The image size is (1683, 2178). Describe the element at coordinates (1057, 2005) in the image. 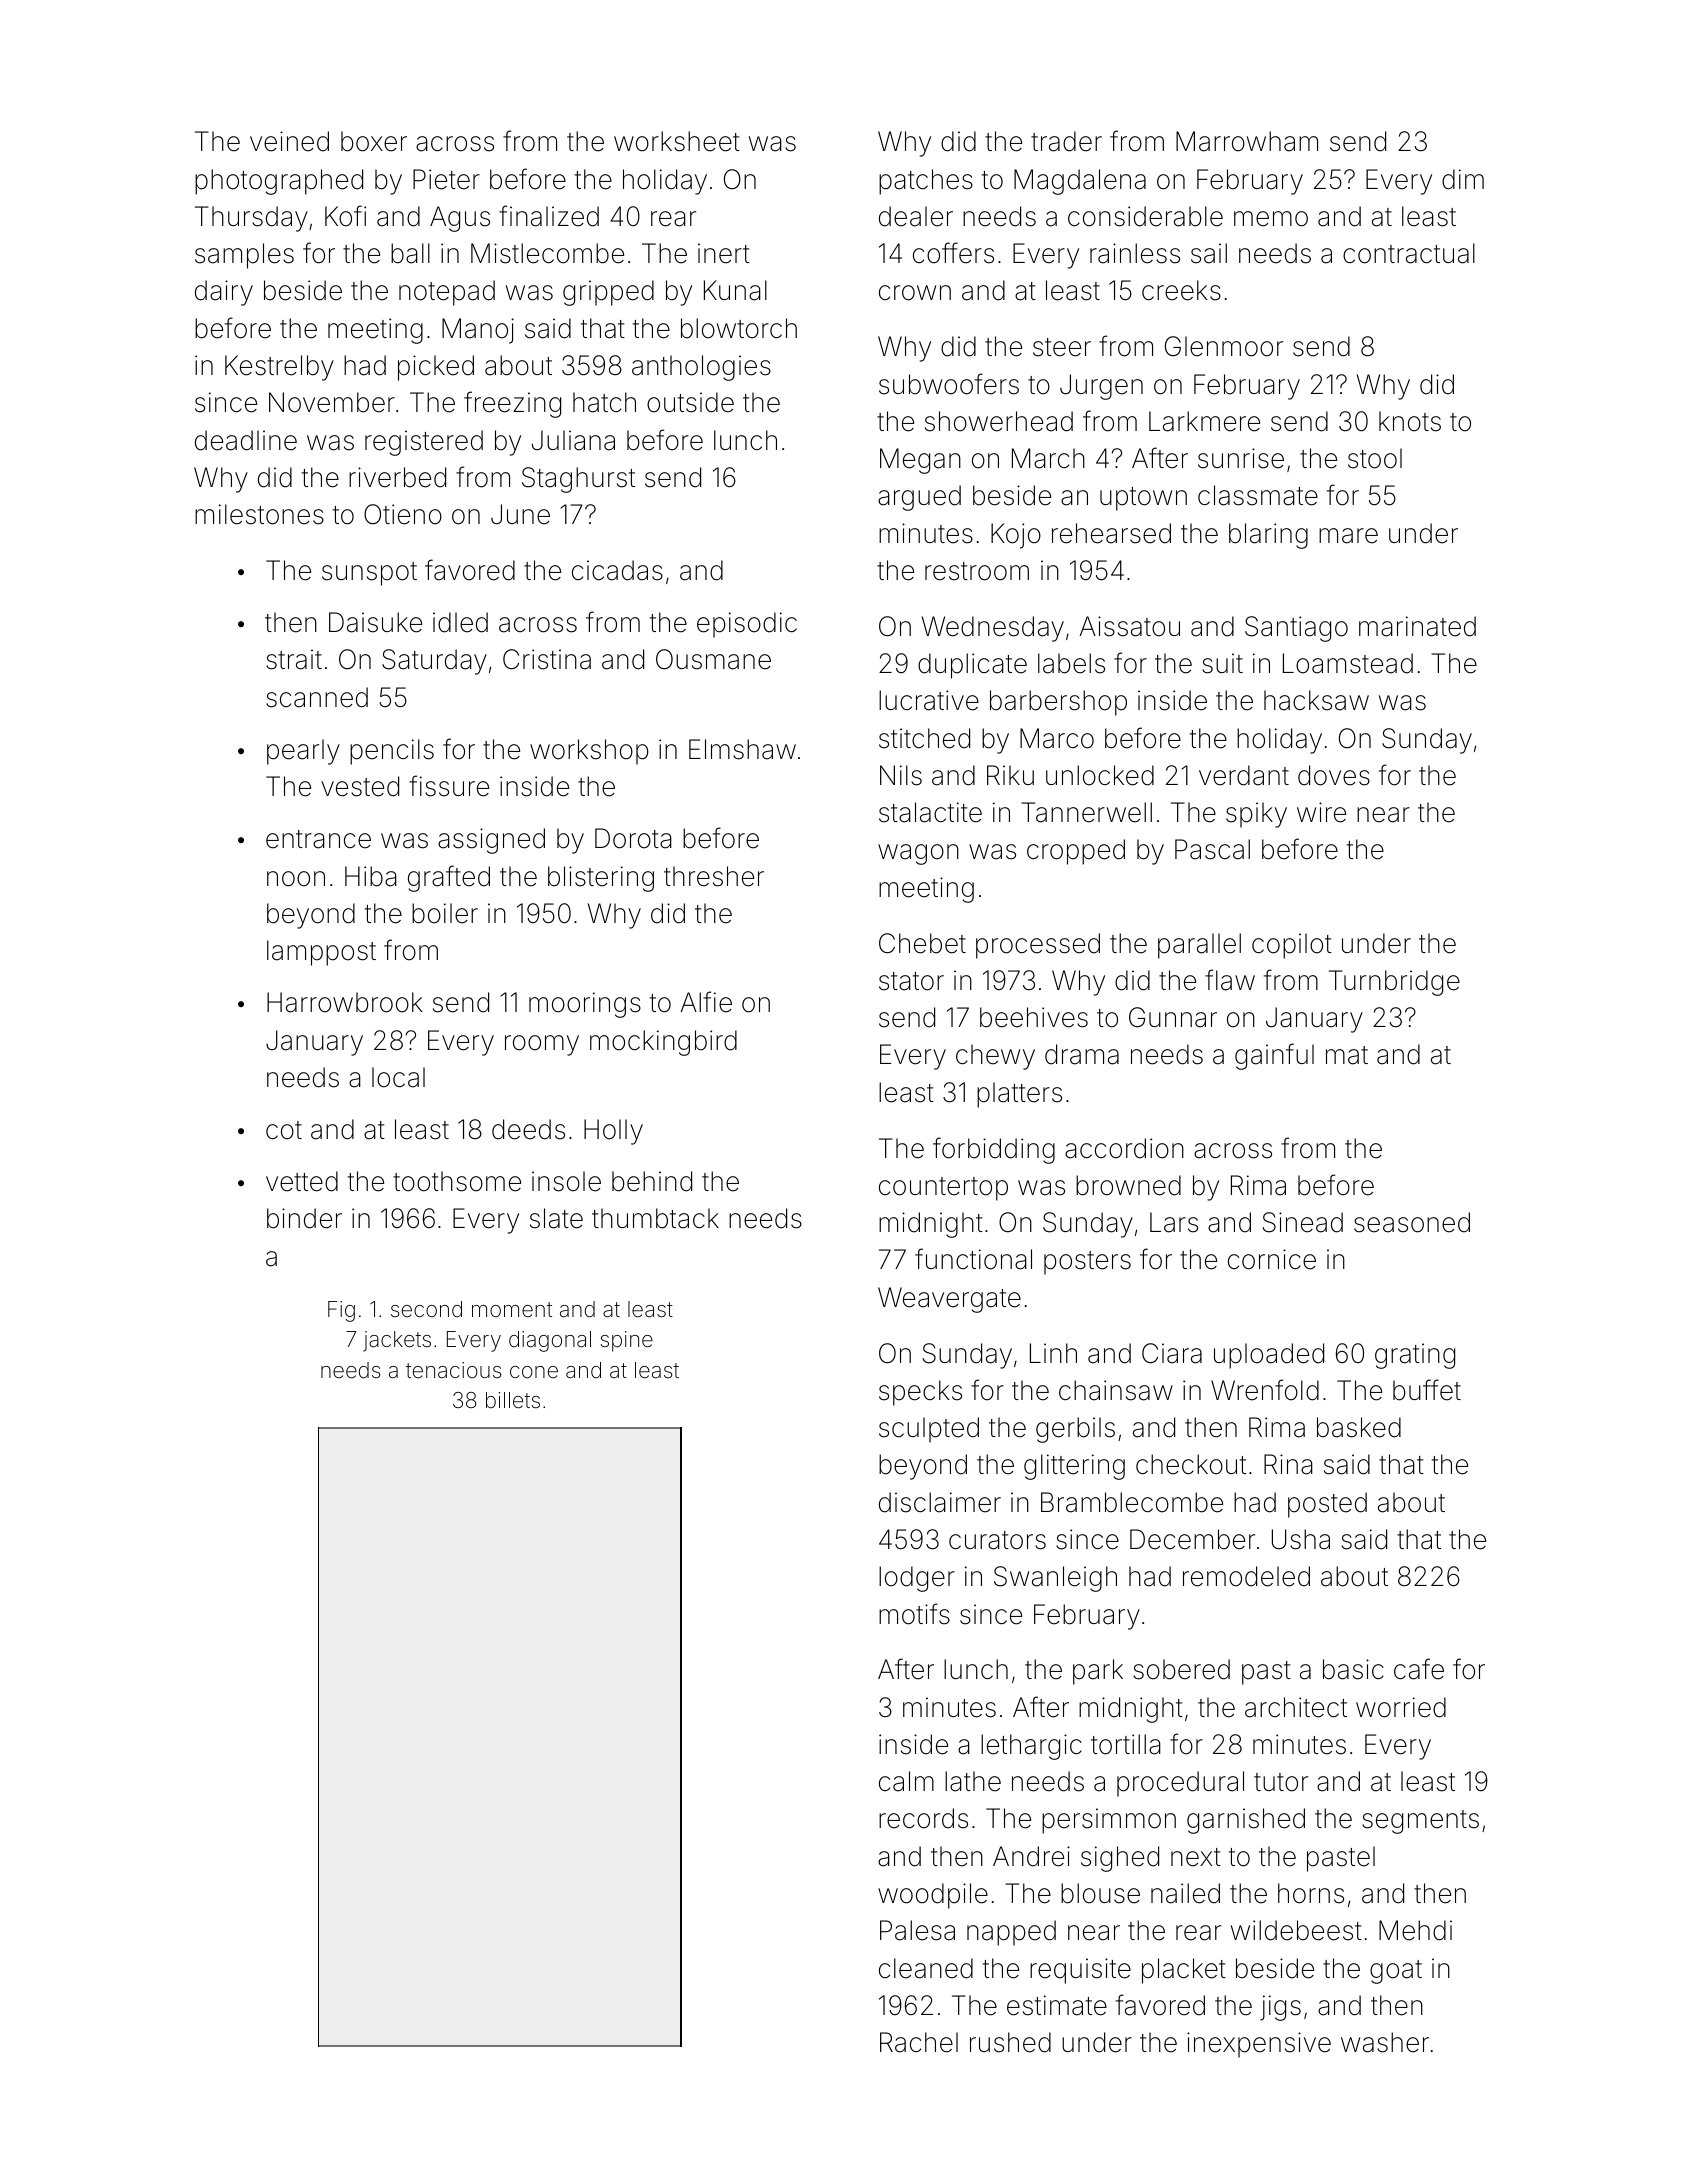

I see `estimate` at that location.
